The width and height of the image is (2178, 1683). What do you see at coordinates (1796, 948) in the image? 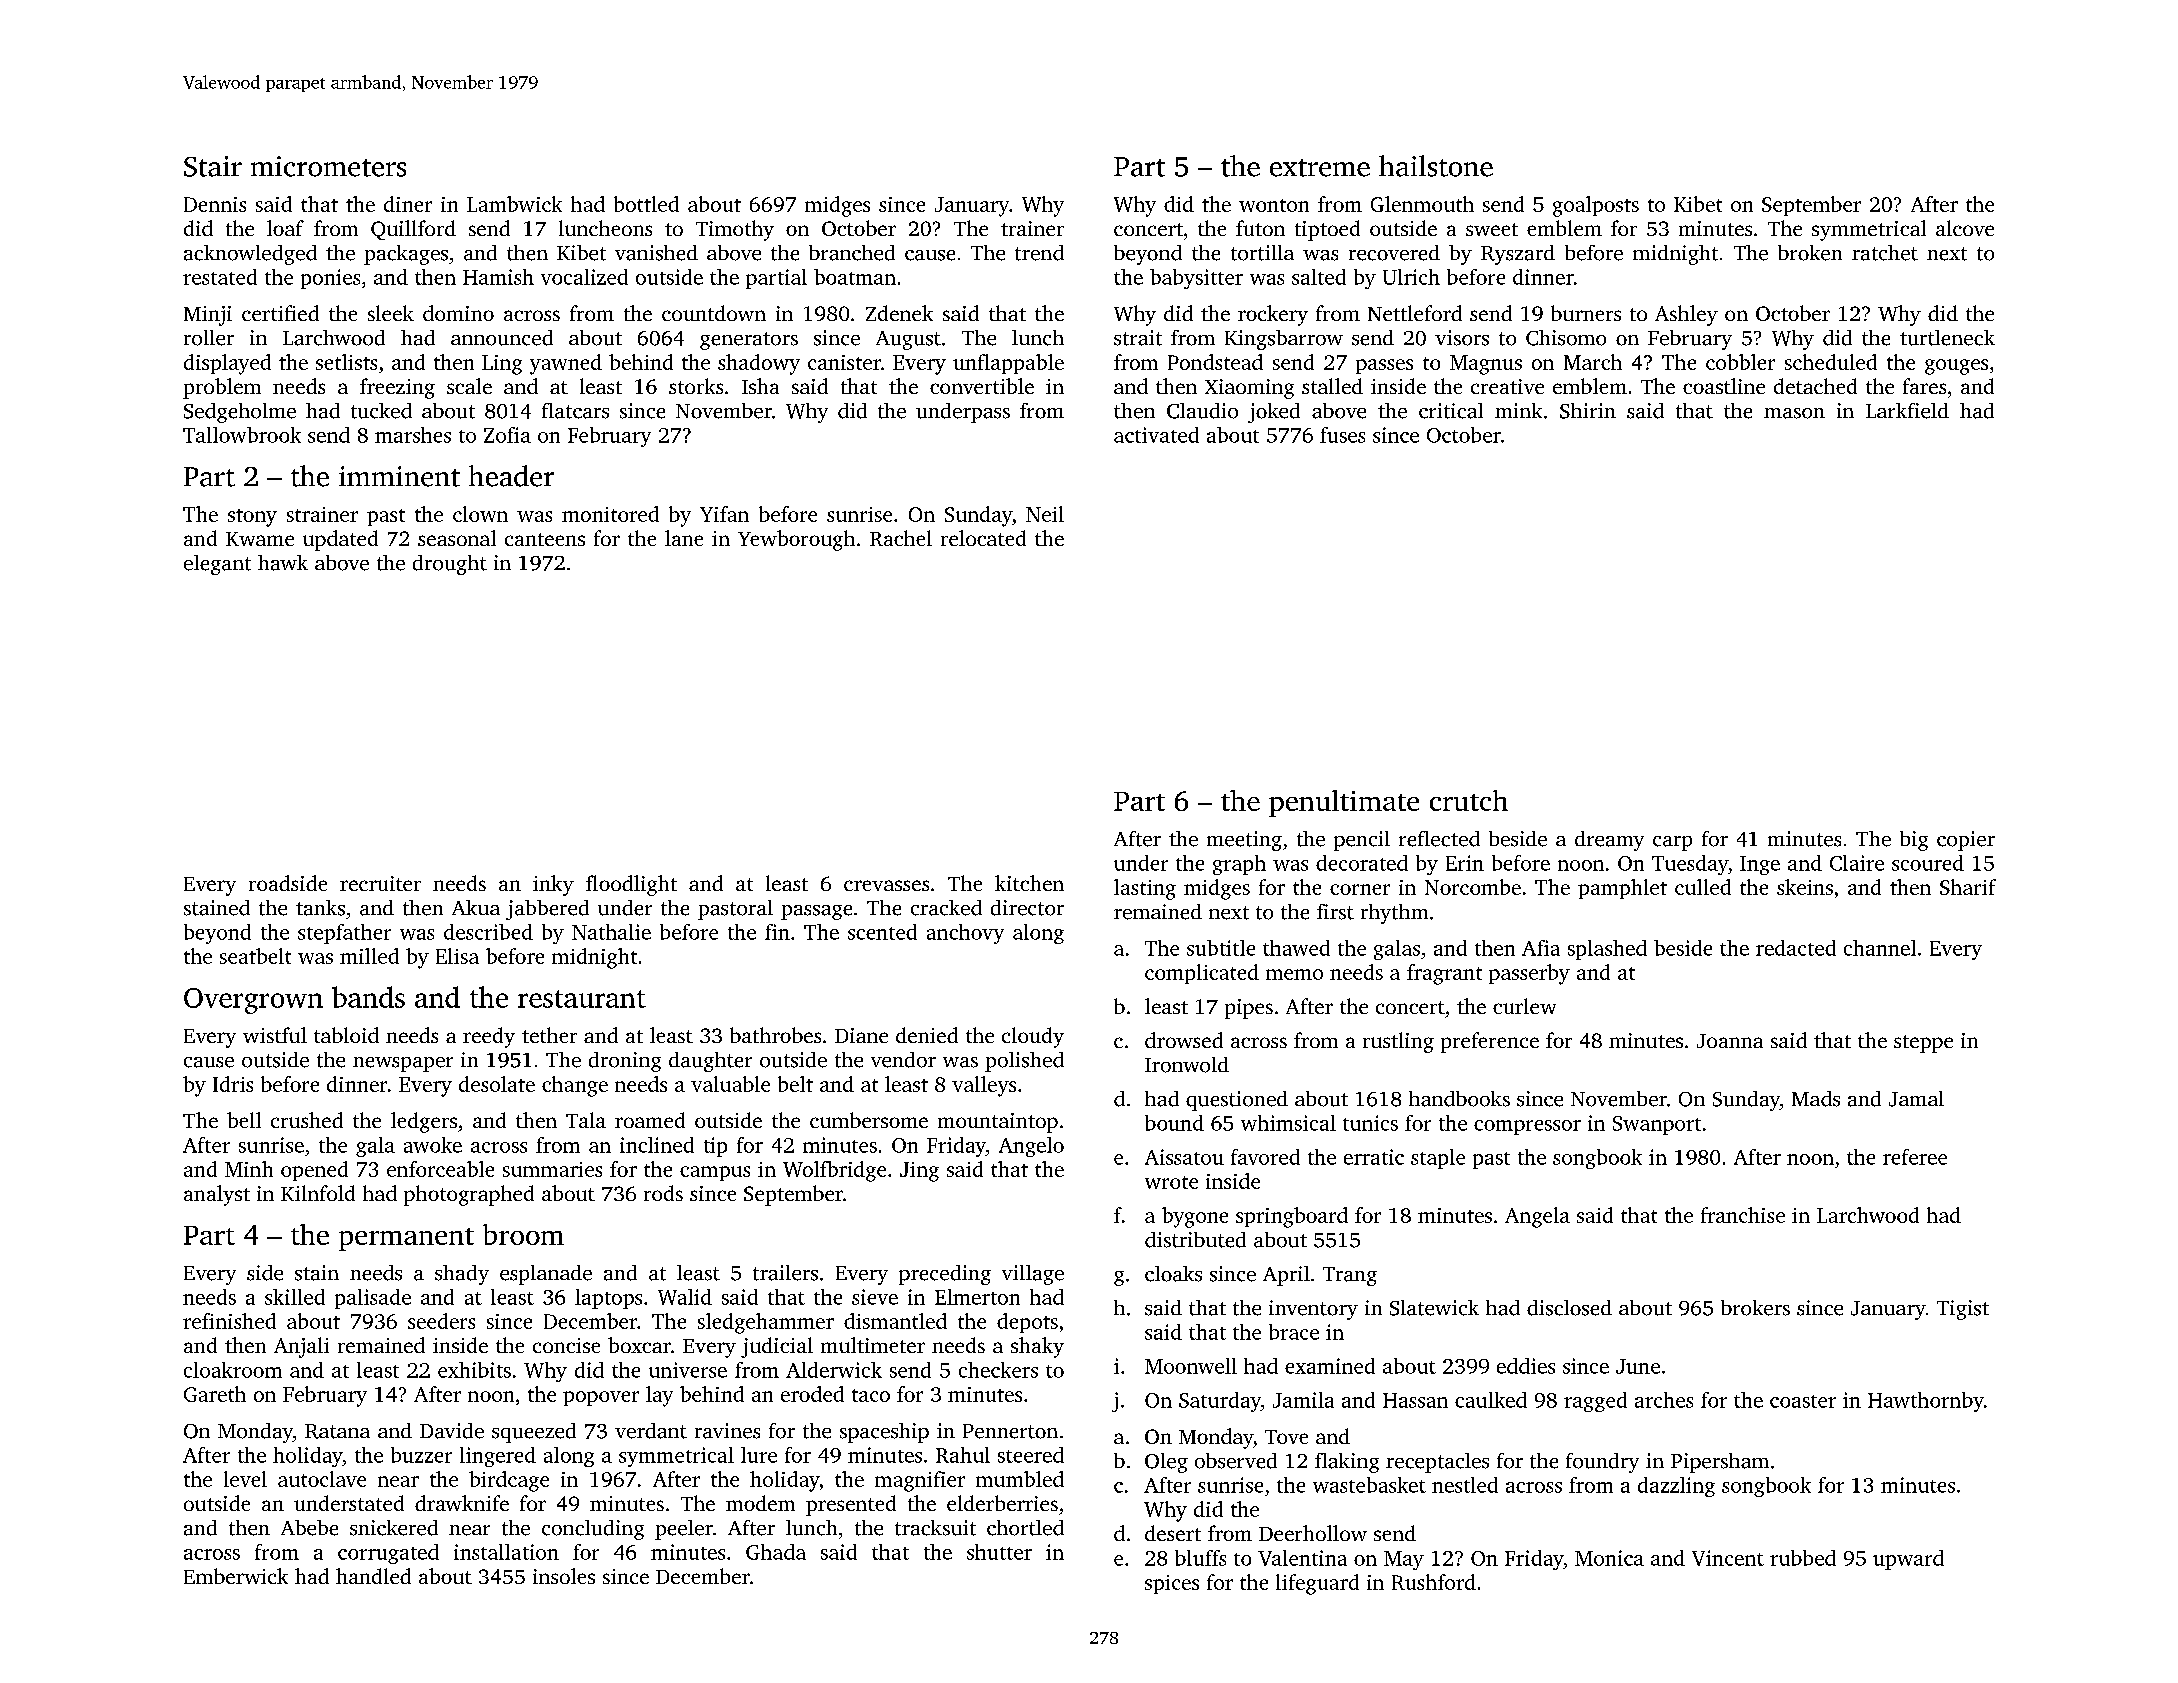
I see `redacted` at bounding box center [1796, 948].
